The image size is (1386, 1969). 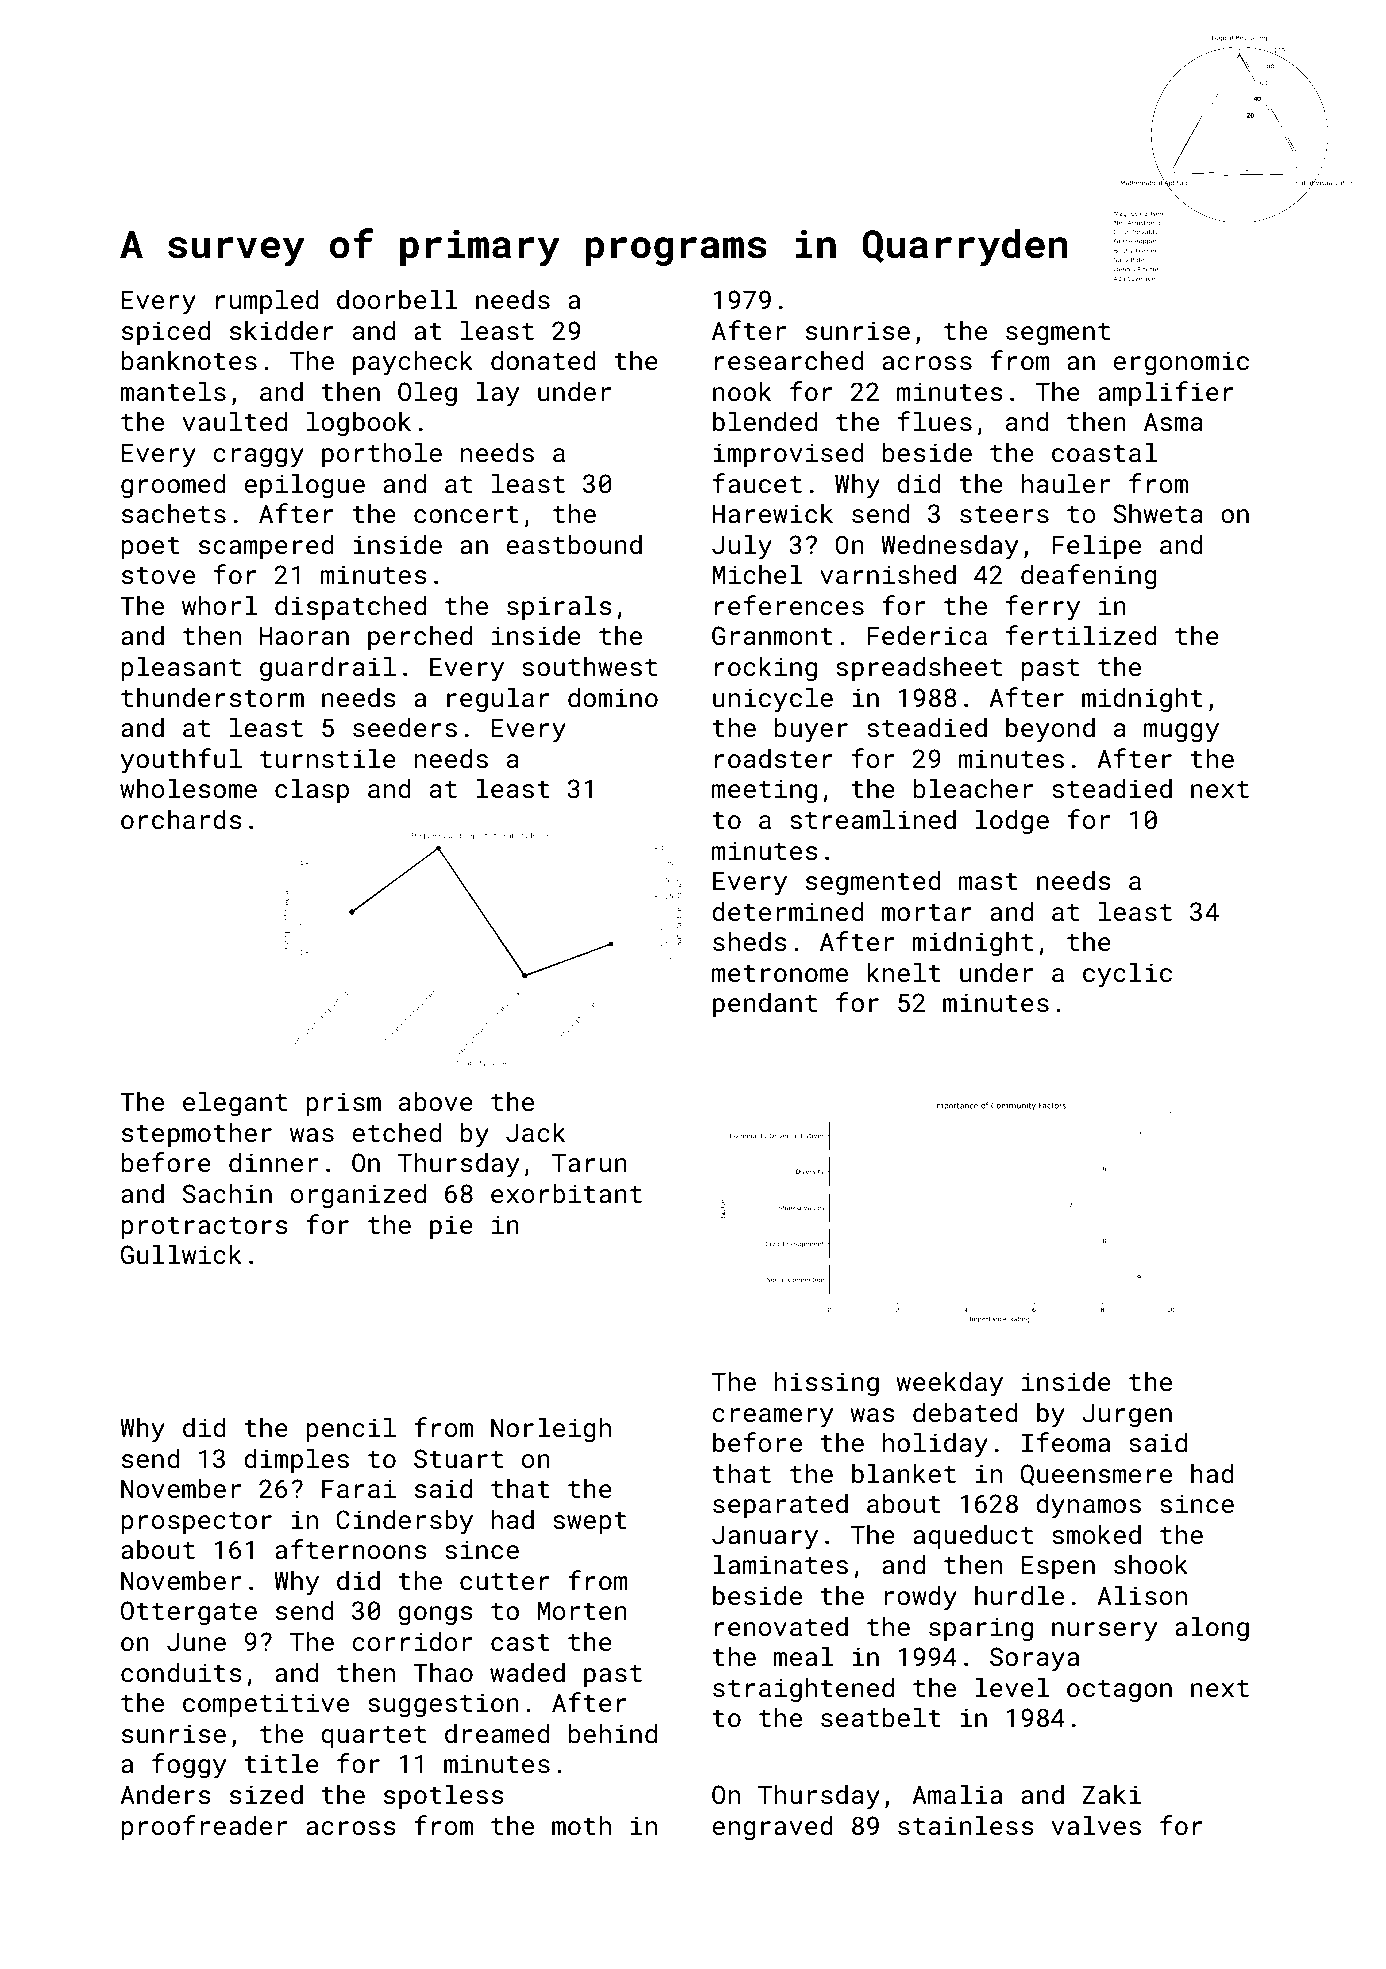 What do you see at coordinates (873, 819) in the page?
I see `streamlined` at bounding box center [873, 819].
